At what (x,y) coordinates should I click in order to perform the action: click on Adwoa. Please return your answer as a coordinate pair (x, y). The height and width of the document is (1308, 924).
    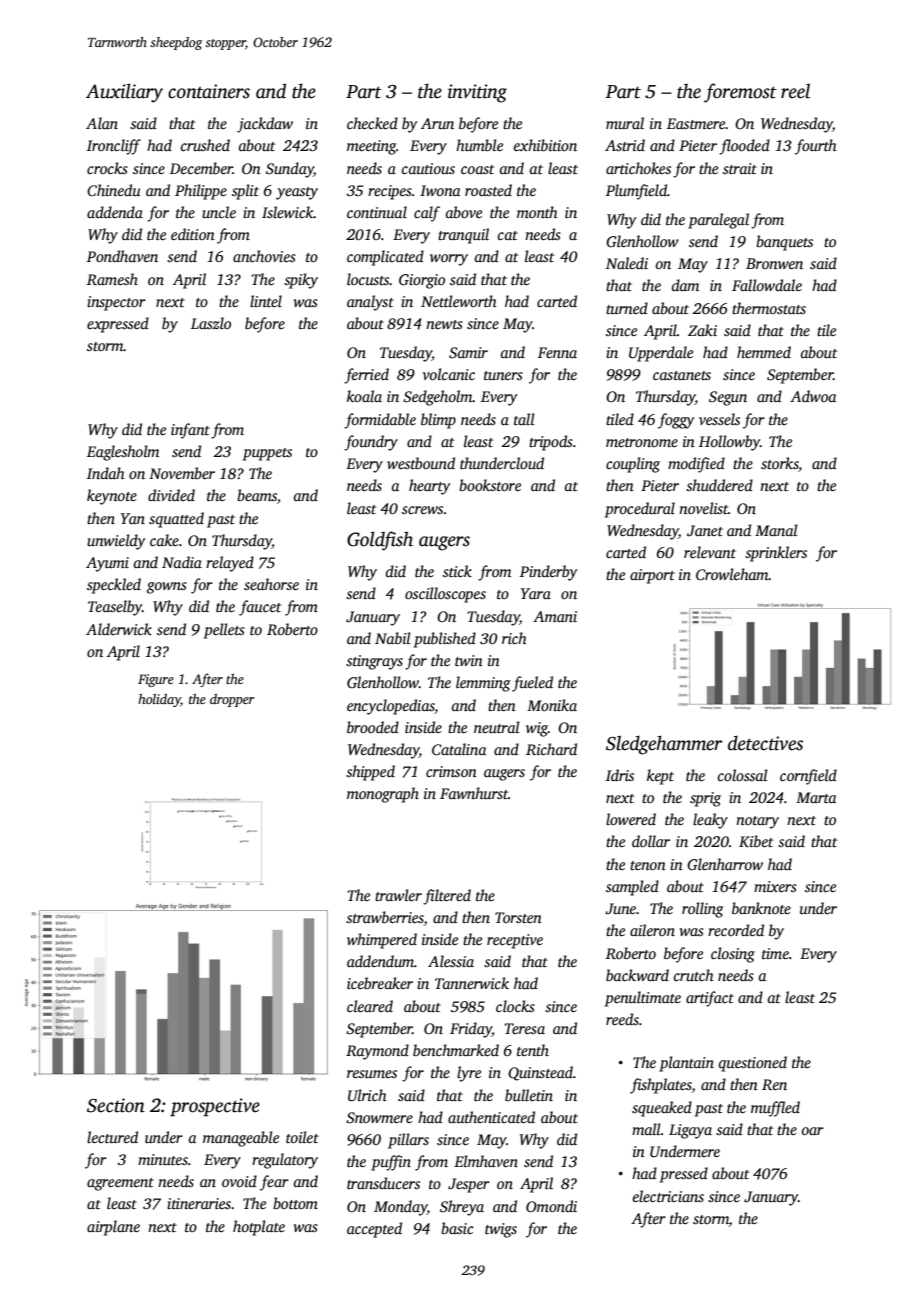
    Looking at the image, I should click on (813, 396).
